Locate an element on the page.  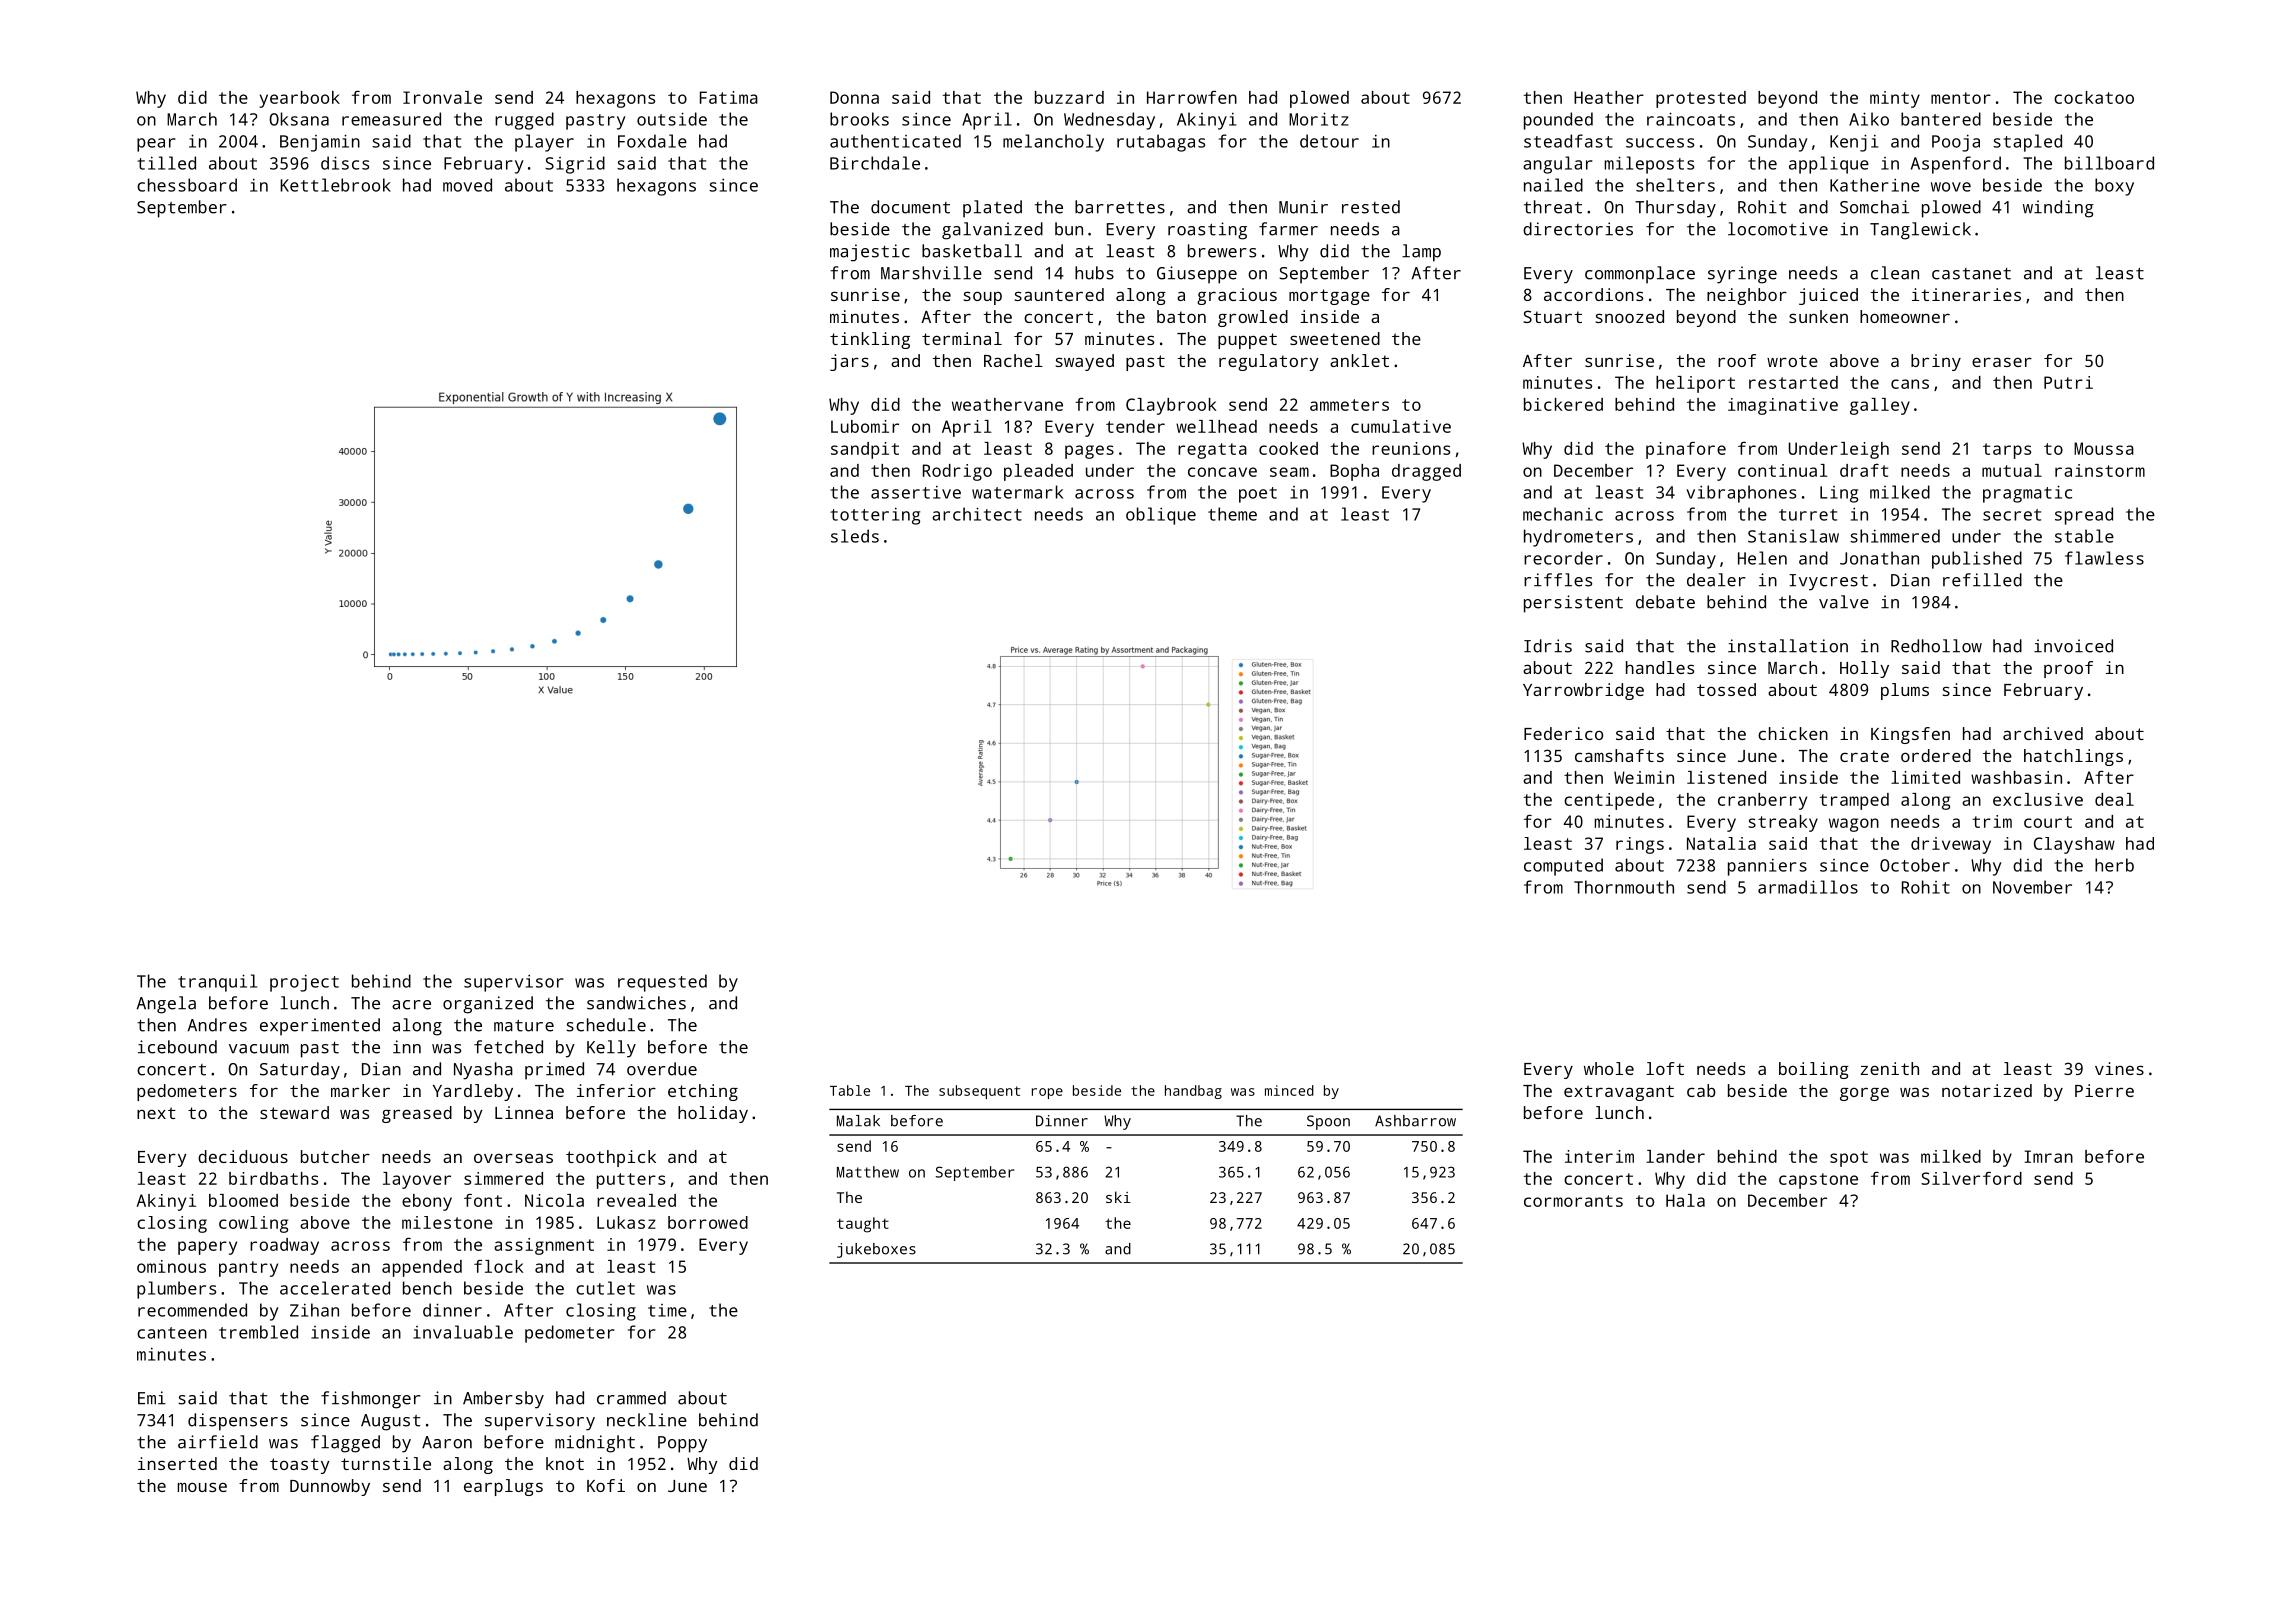
Idris is located at coordinates (1548, 646).
